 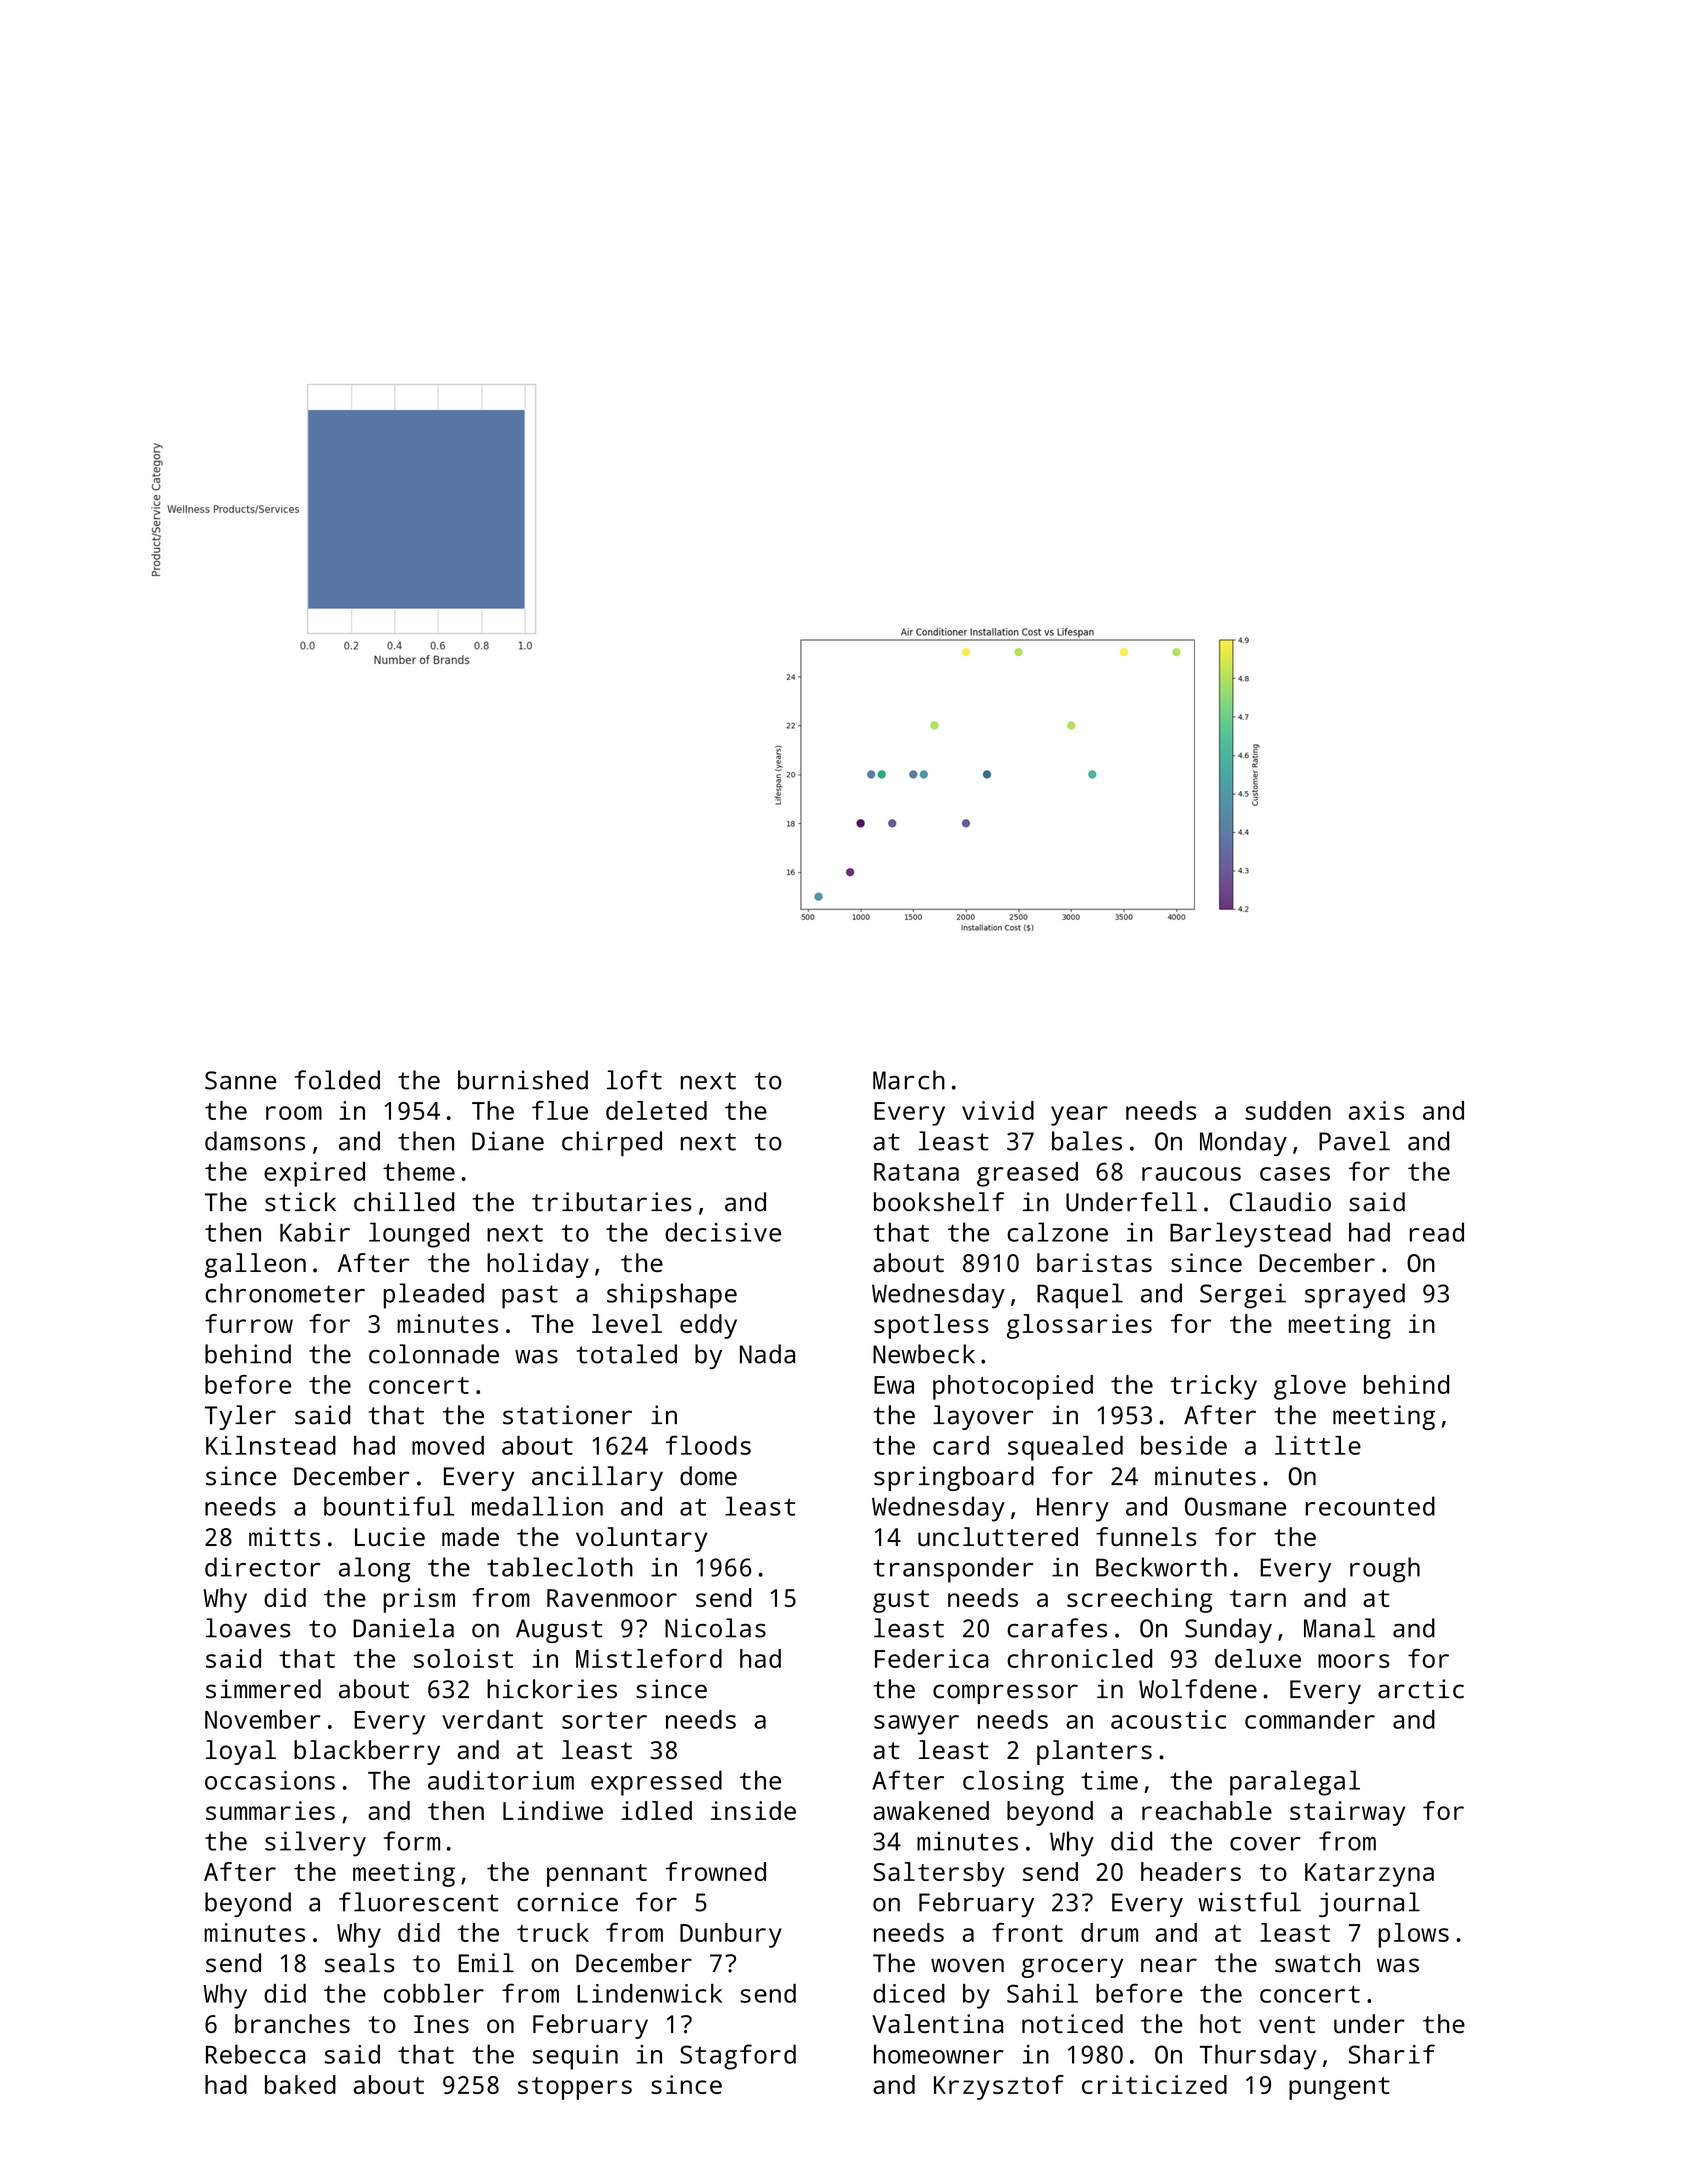 What do you see at coordinates (248, 1628) in the document?
I see `loaves` at bounding box center [248, 1628].
